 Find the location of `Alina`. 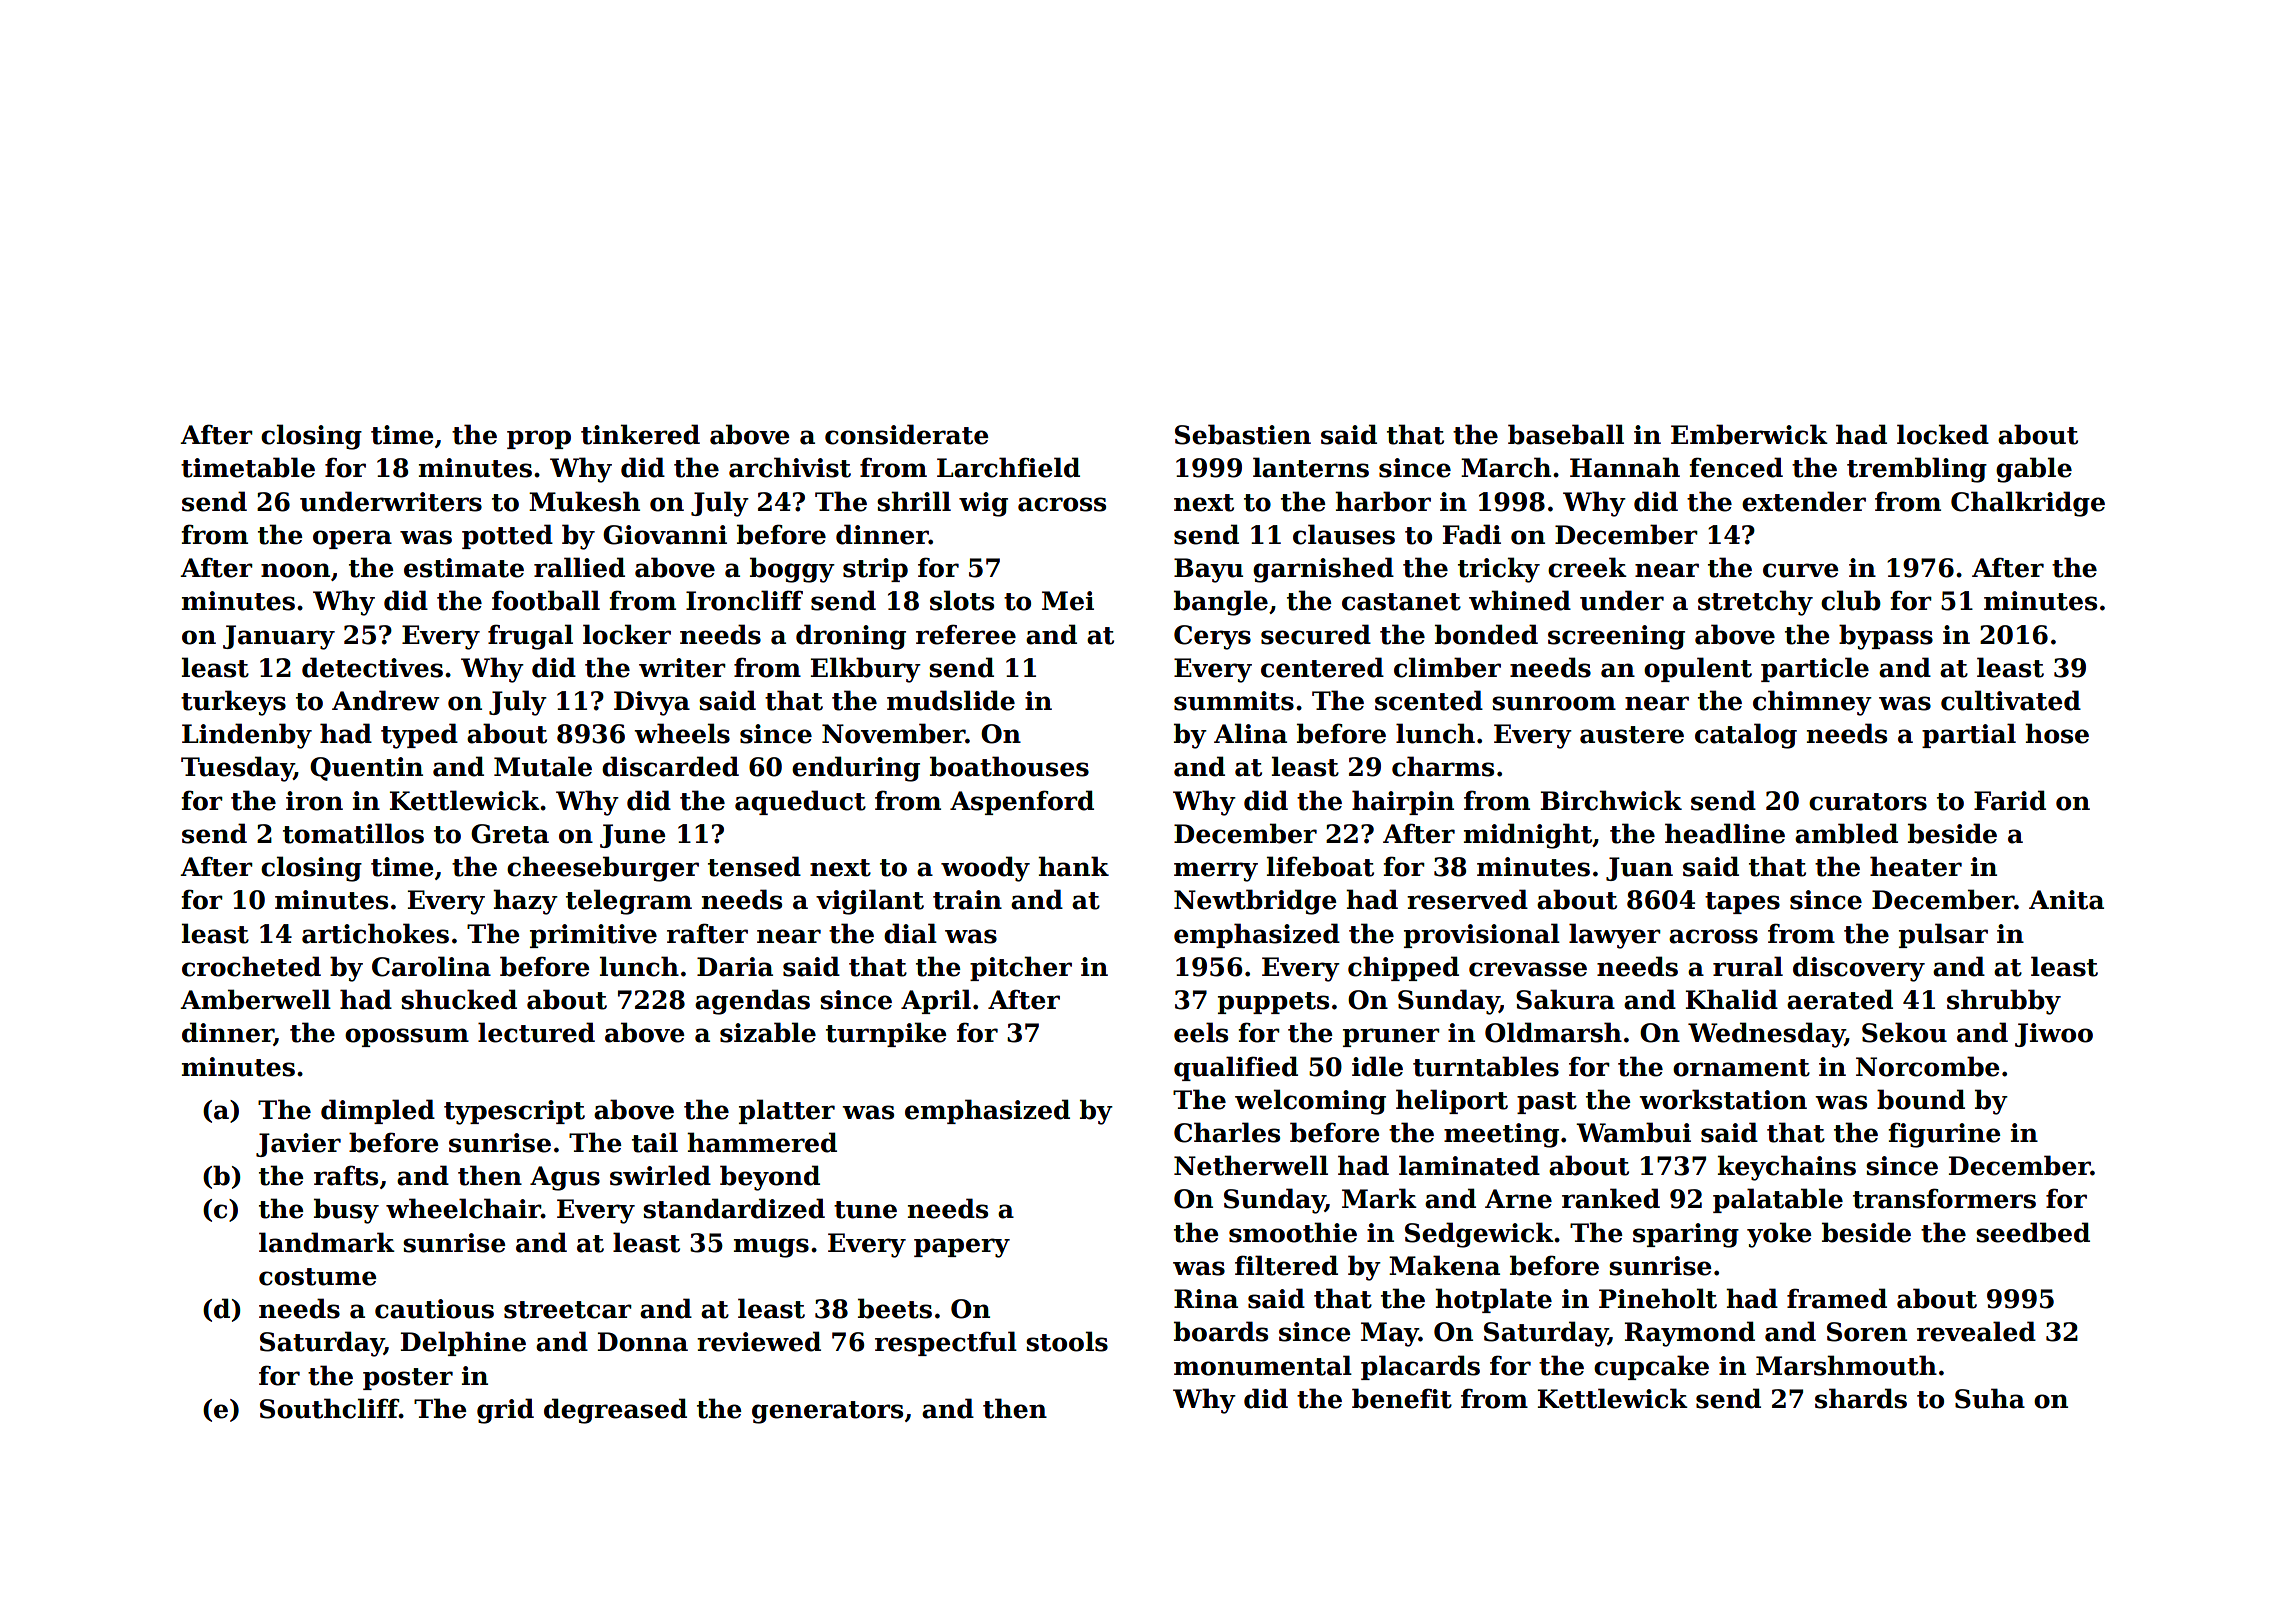

Alina is located at coordinates (1250, 733).
